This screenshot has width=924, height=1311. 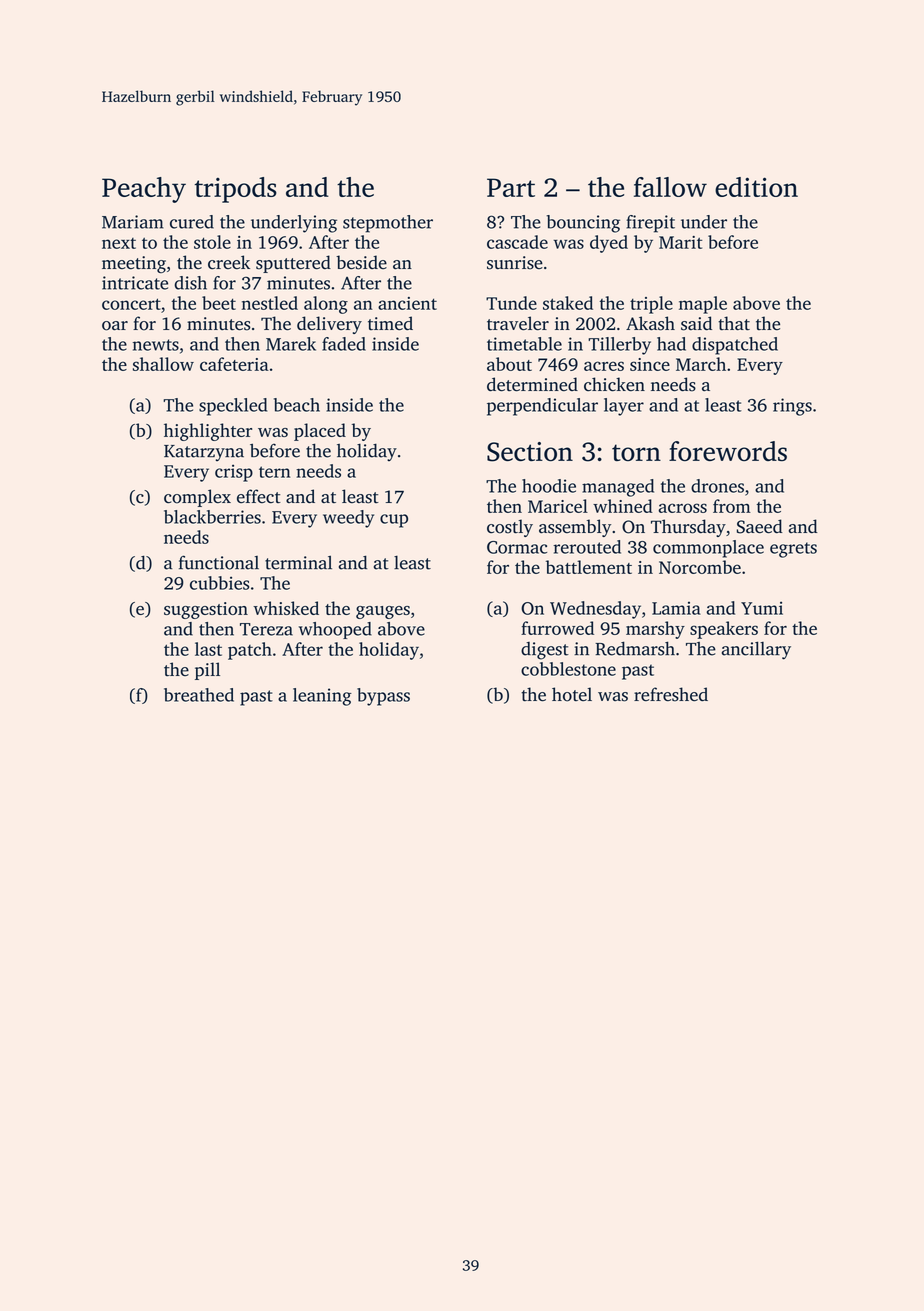 What do you see at coordinates (530, 452) in the screenshot?
I see `Section` at bounding box center [530, 452].
